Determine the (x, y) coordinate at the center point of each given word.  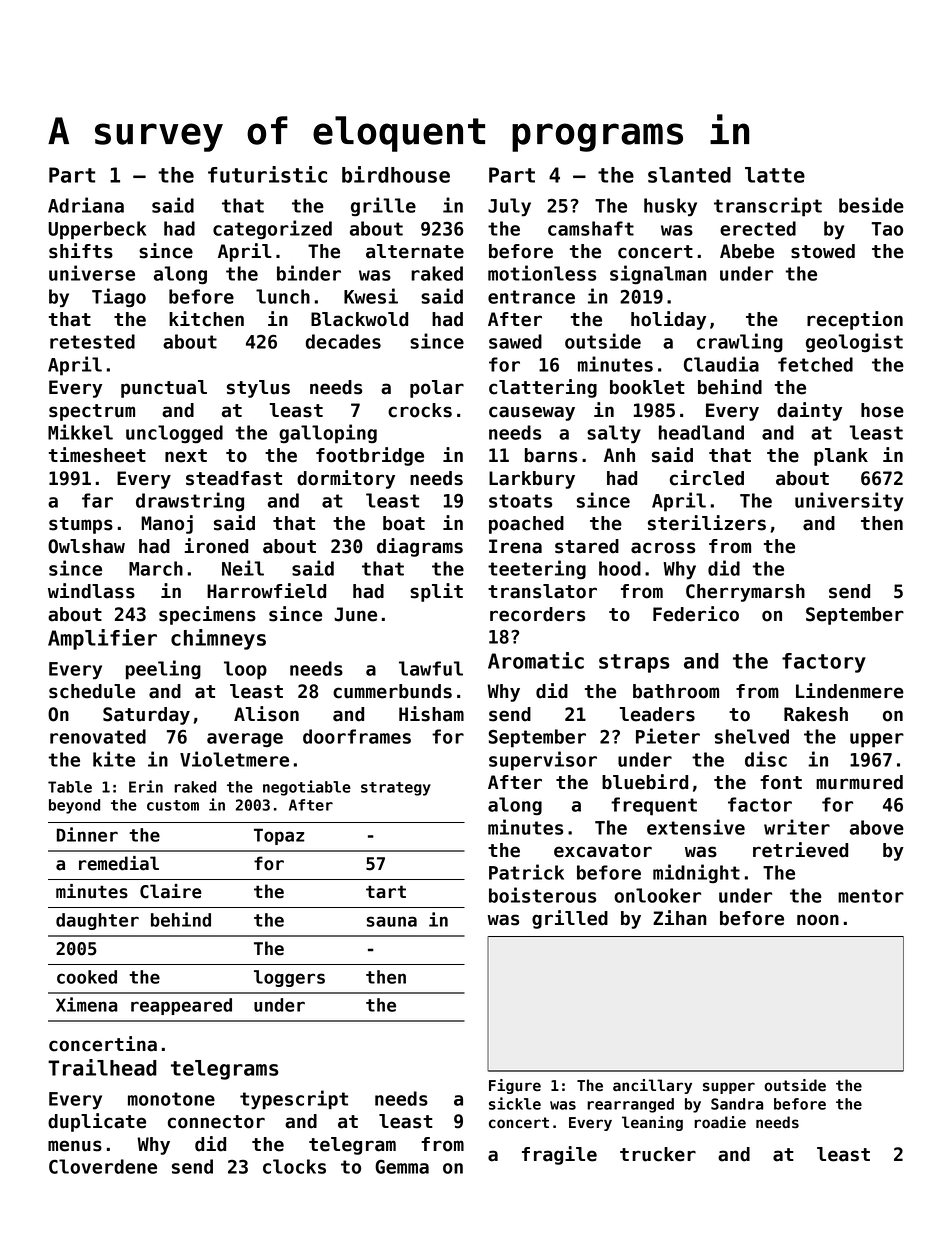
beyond (74, 806)
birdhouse (396, 174)
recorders (537, 614)
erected (758, 228)
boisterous (542, 895)
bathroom (676, 691)
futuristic (267, 174)
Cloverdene (103, 1166)
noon (818, 920)
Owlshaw (86, 546)
